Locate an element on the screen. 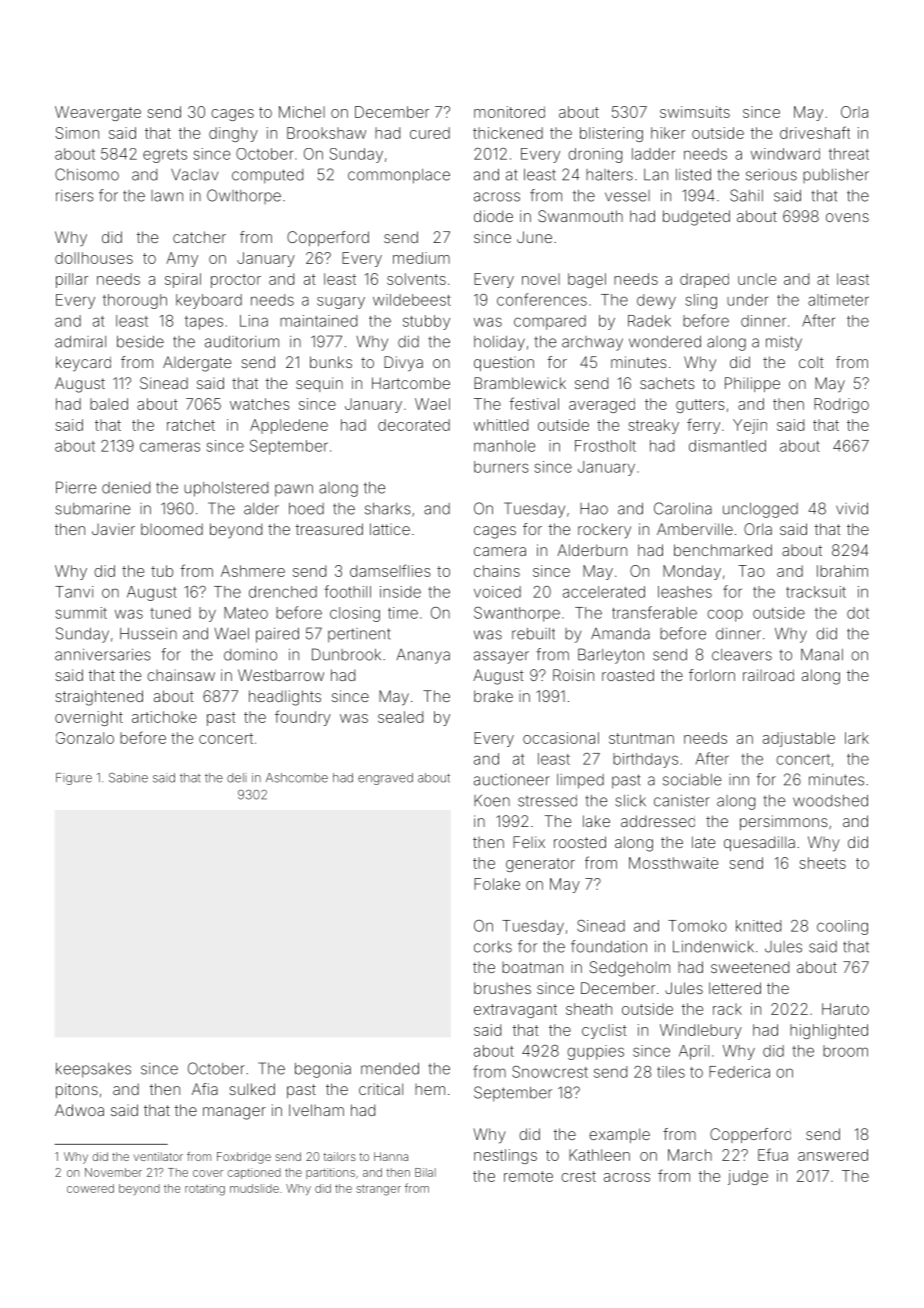 The image size is (924, 1308). Weavergate is located at coordinates (98, 113).
